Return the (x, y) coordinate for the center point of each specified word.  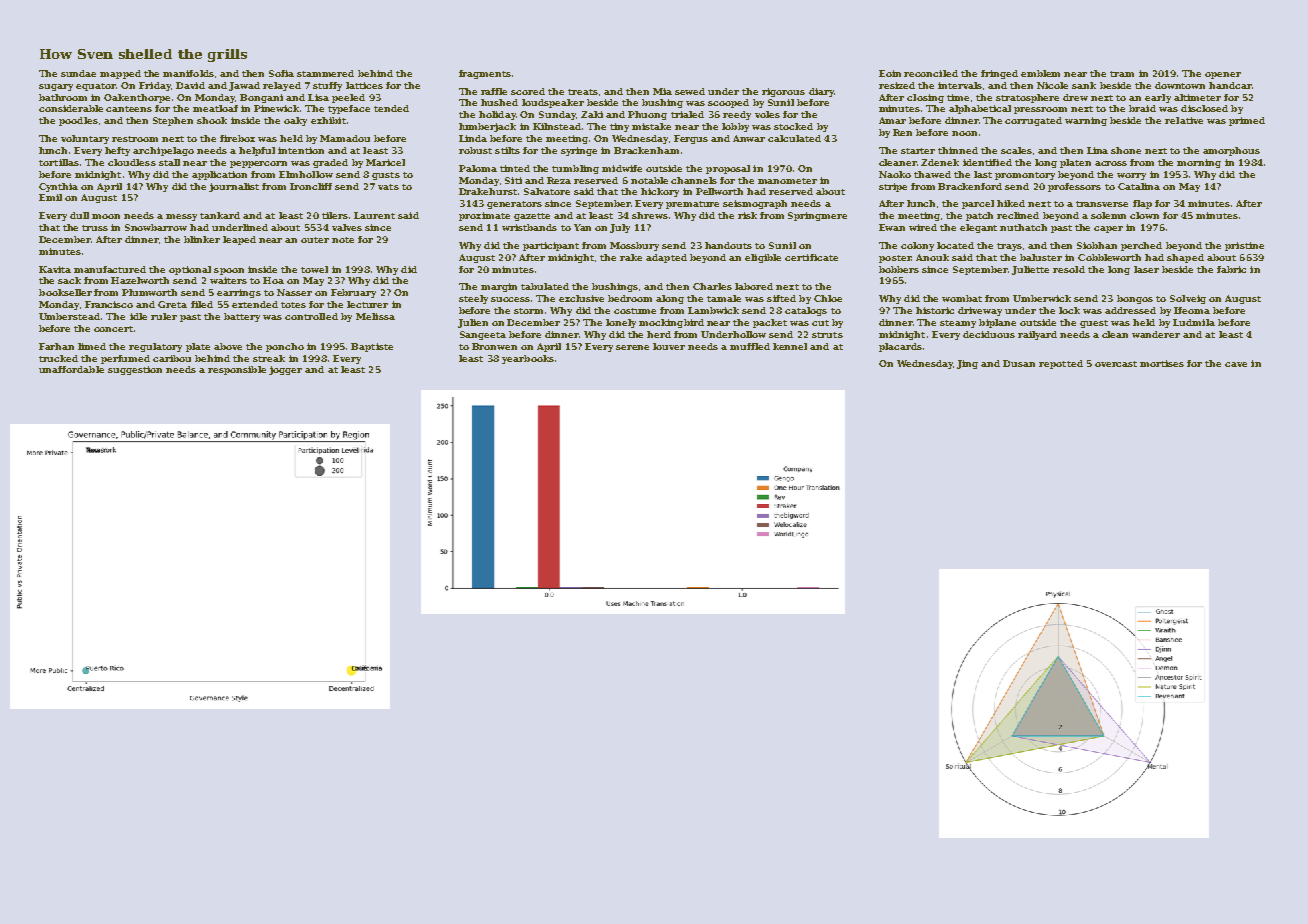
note (343, 240)
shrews (650, 215)
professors (1074, 187)
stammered (325, 73)
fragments (485, 74)
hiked (1011, 203)
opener (1223, 75)
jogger (285, 370)
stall (169, 162)
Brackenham (646, 150)
